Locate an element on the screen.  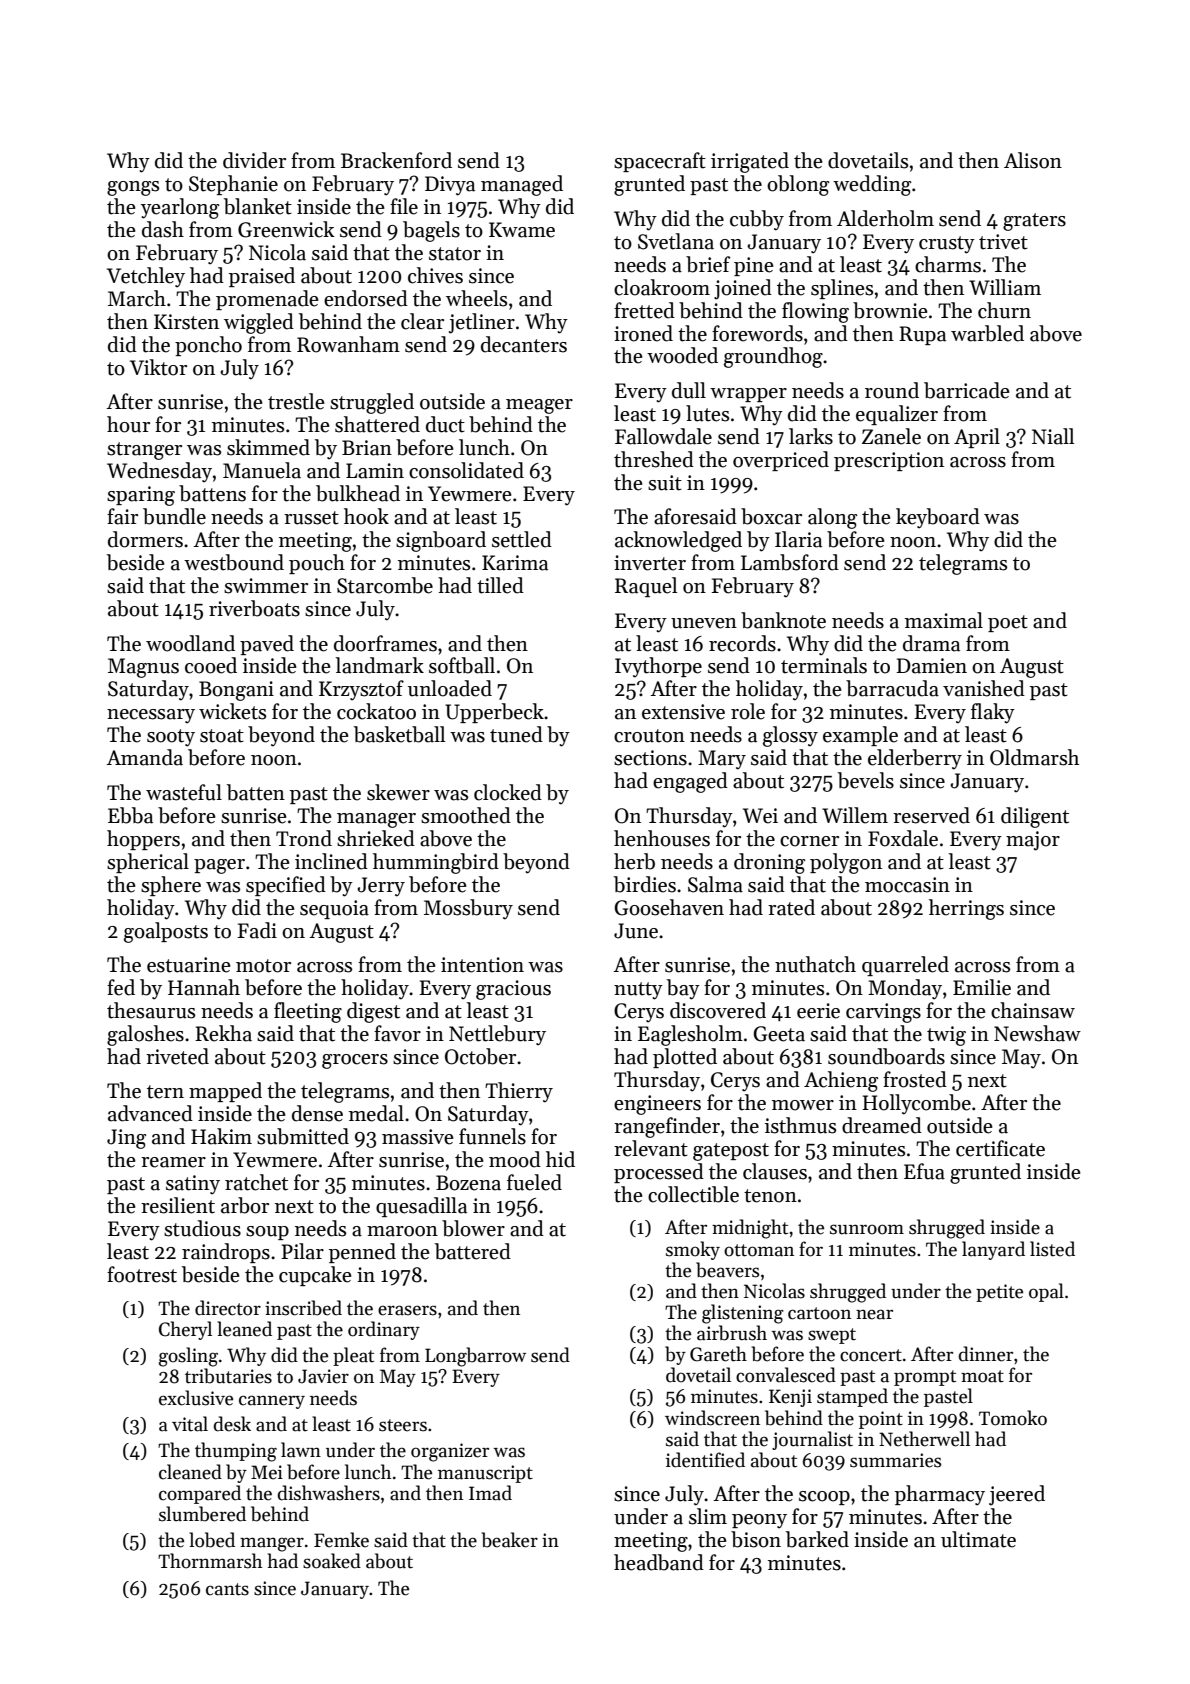
Thierry is located at coordinates (519, 1092).
